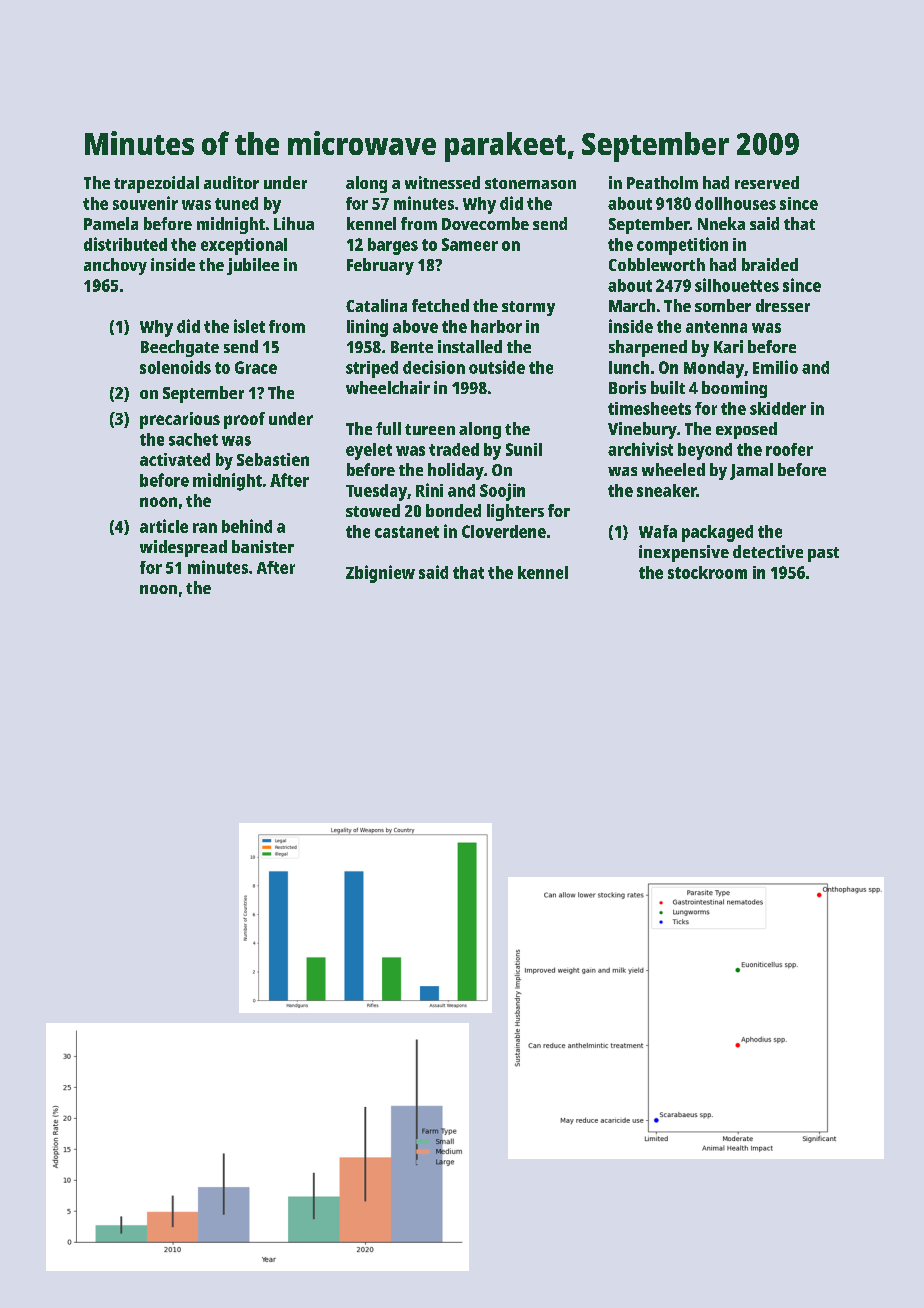 This document has height=1308, width=924. What do you see at coordinates (430, 429) in the document?
I see `tureen` at bounding box center [430, 429].
